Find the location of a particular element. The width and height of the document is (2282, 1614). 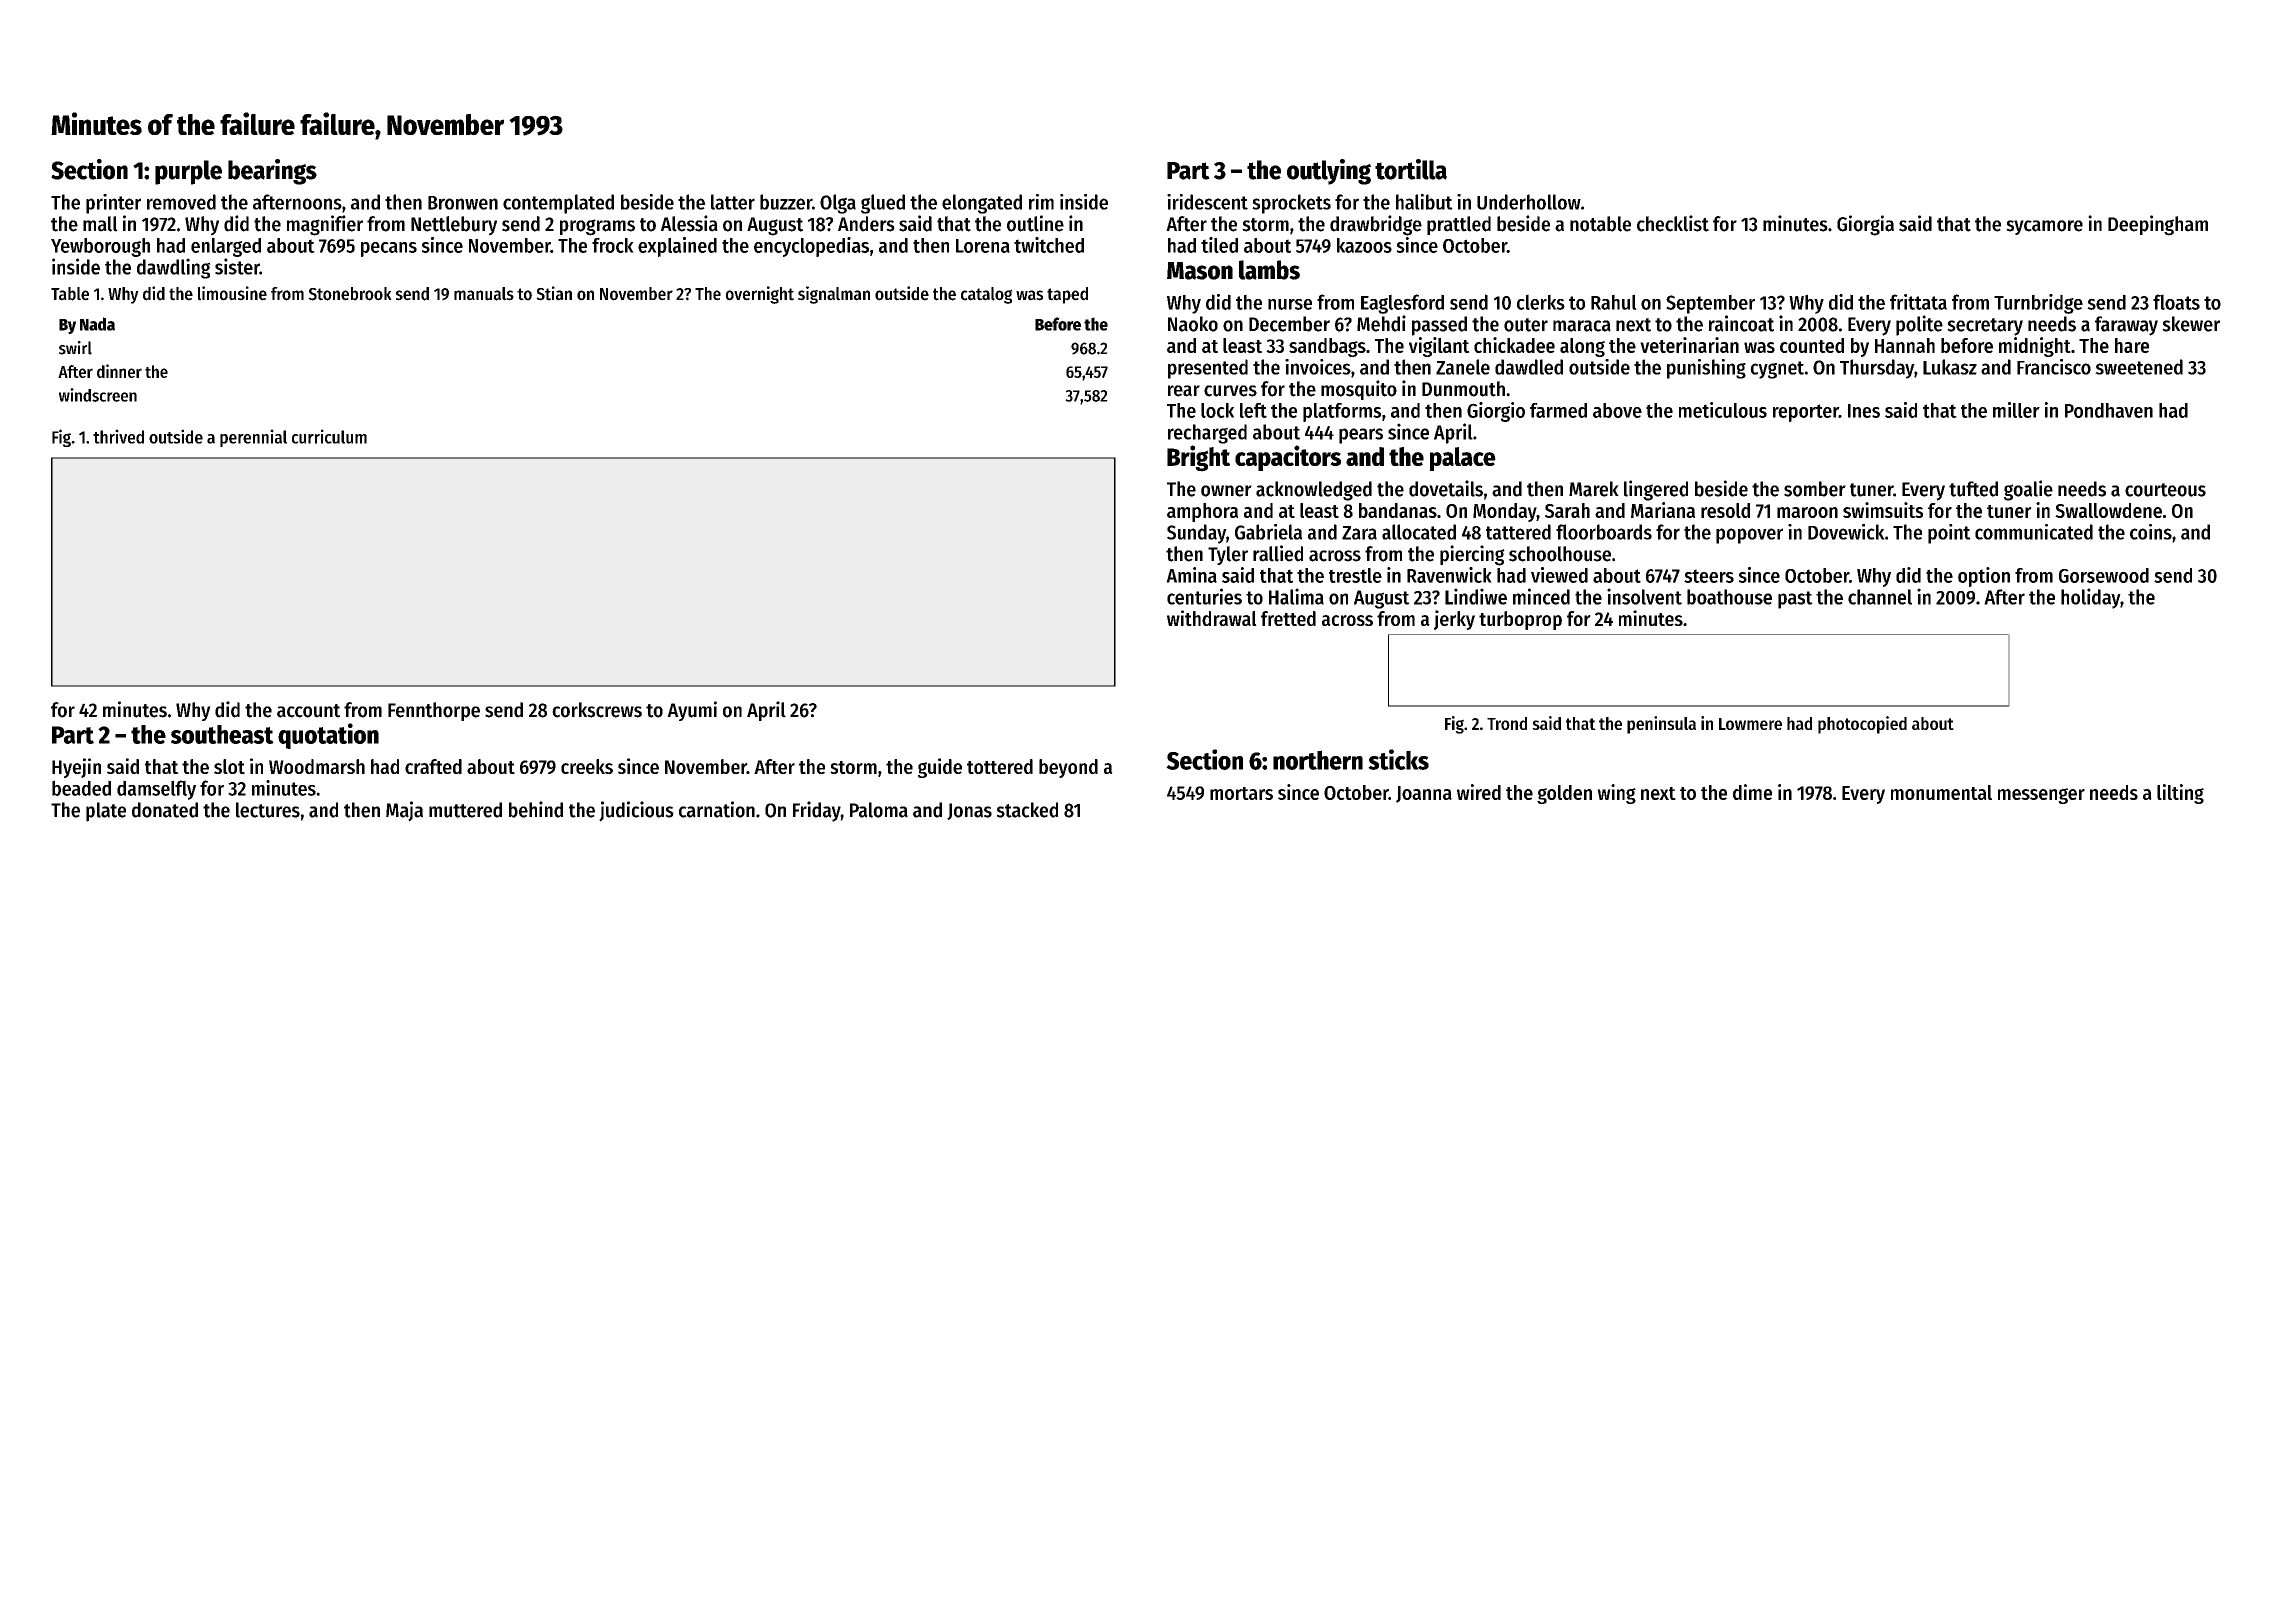

past is located at coordinates (1795, 600).
